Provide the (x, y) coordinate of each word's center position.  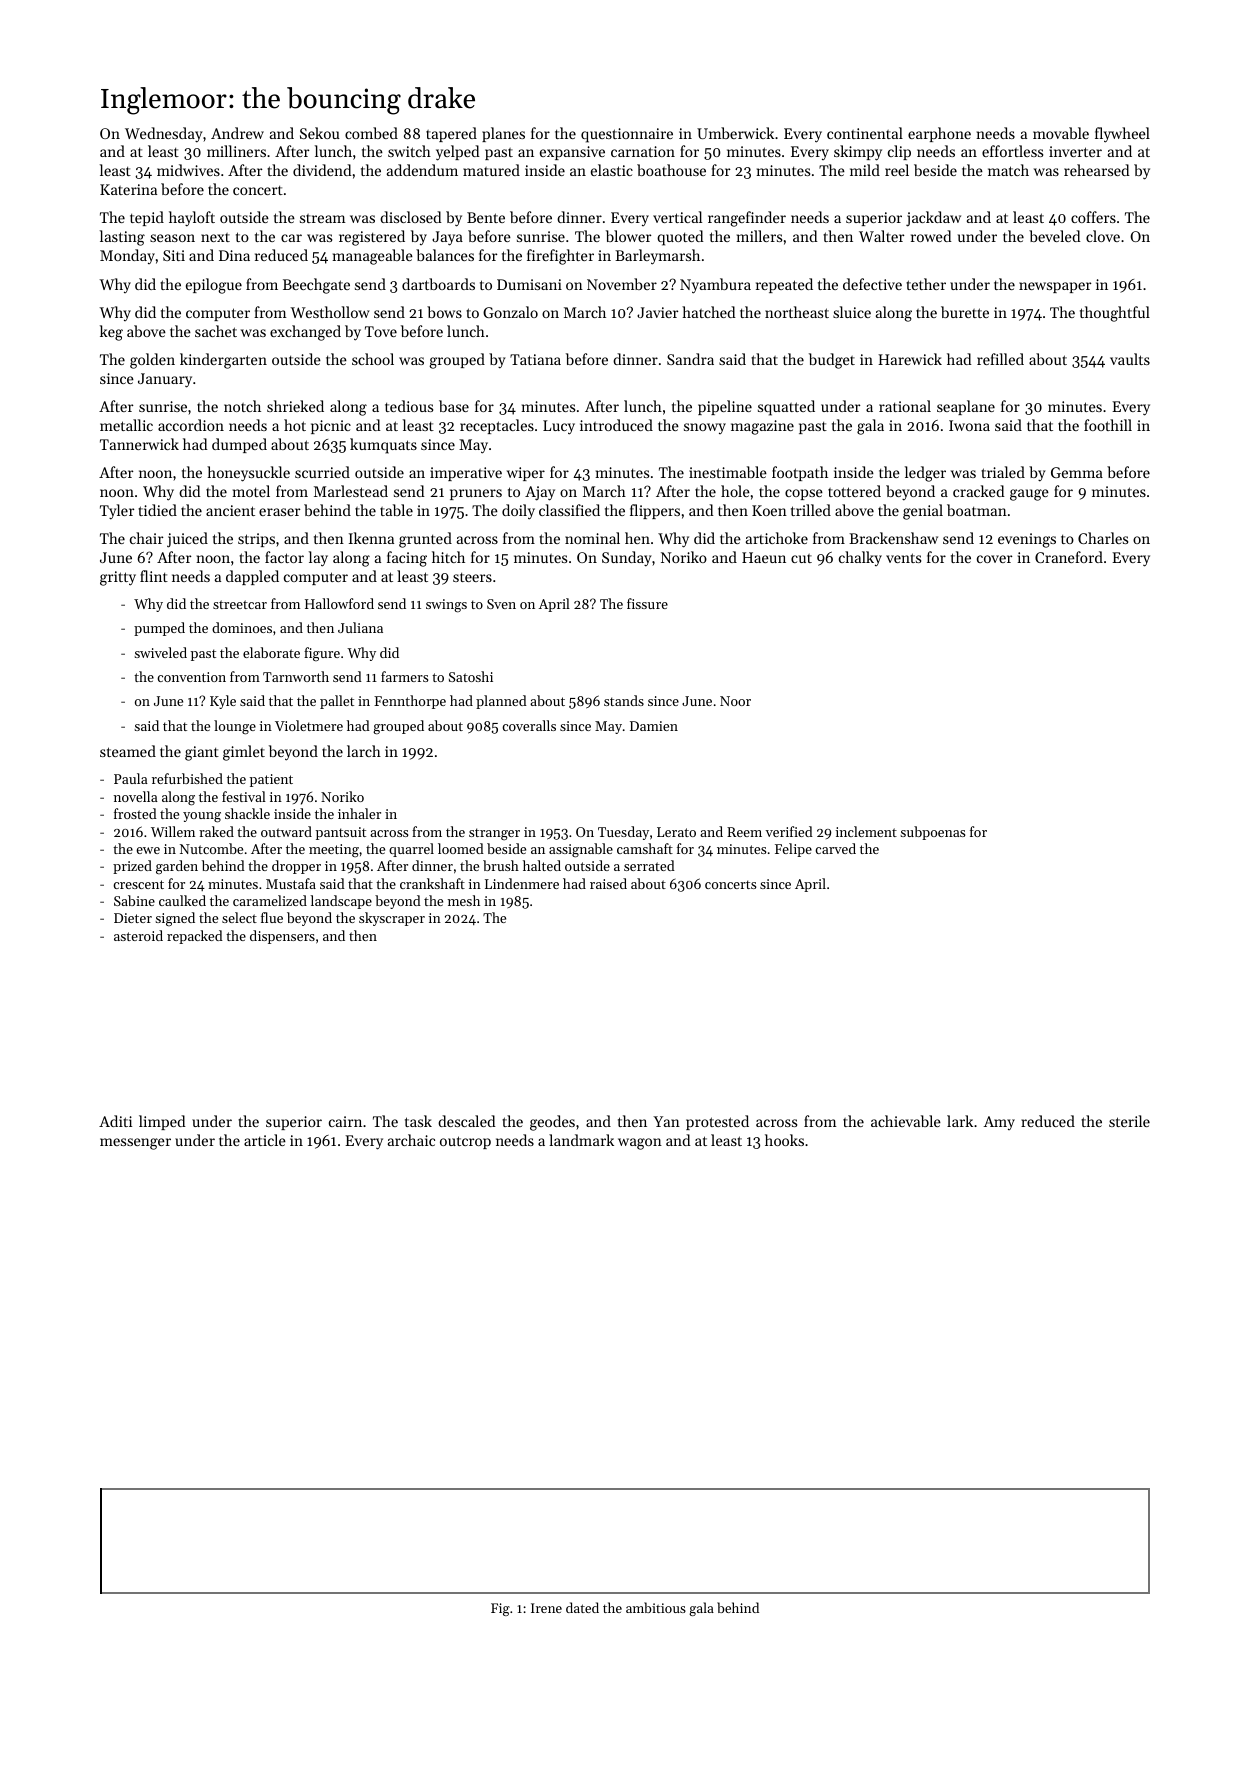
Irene (546, 1608)
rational (905, 406)
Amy (999, 1123)
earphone (939, 134)
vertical (677, 217)
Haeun (764, 557)
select (239, 917)
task (418, 1121)
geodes (552, 1123)
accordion (191, 425)
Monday (127, 256)
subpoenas (932, 833)
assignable (581, 850)
